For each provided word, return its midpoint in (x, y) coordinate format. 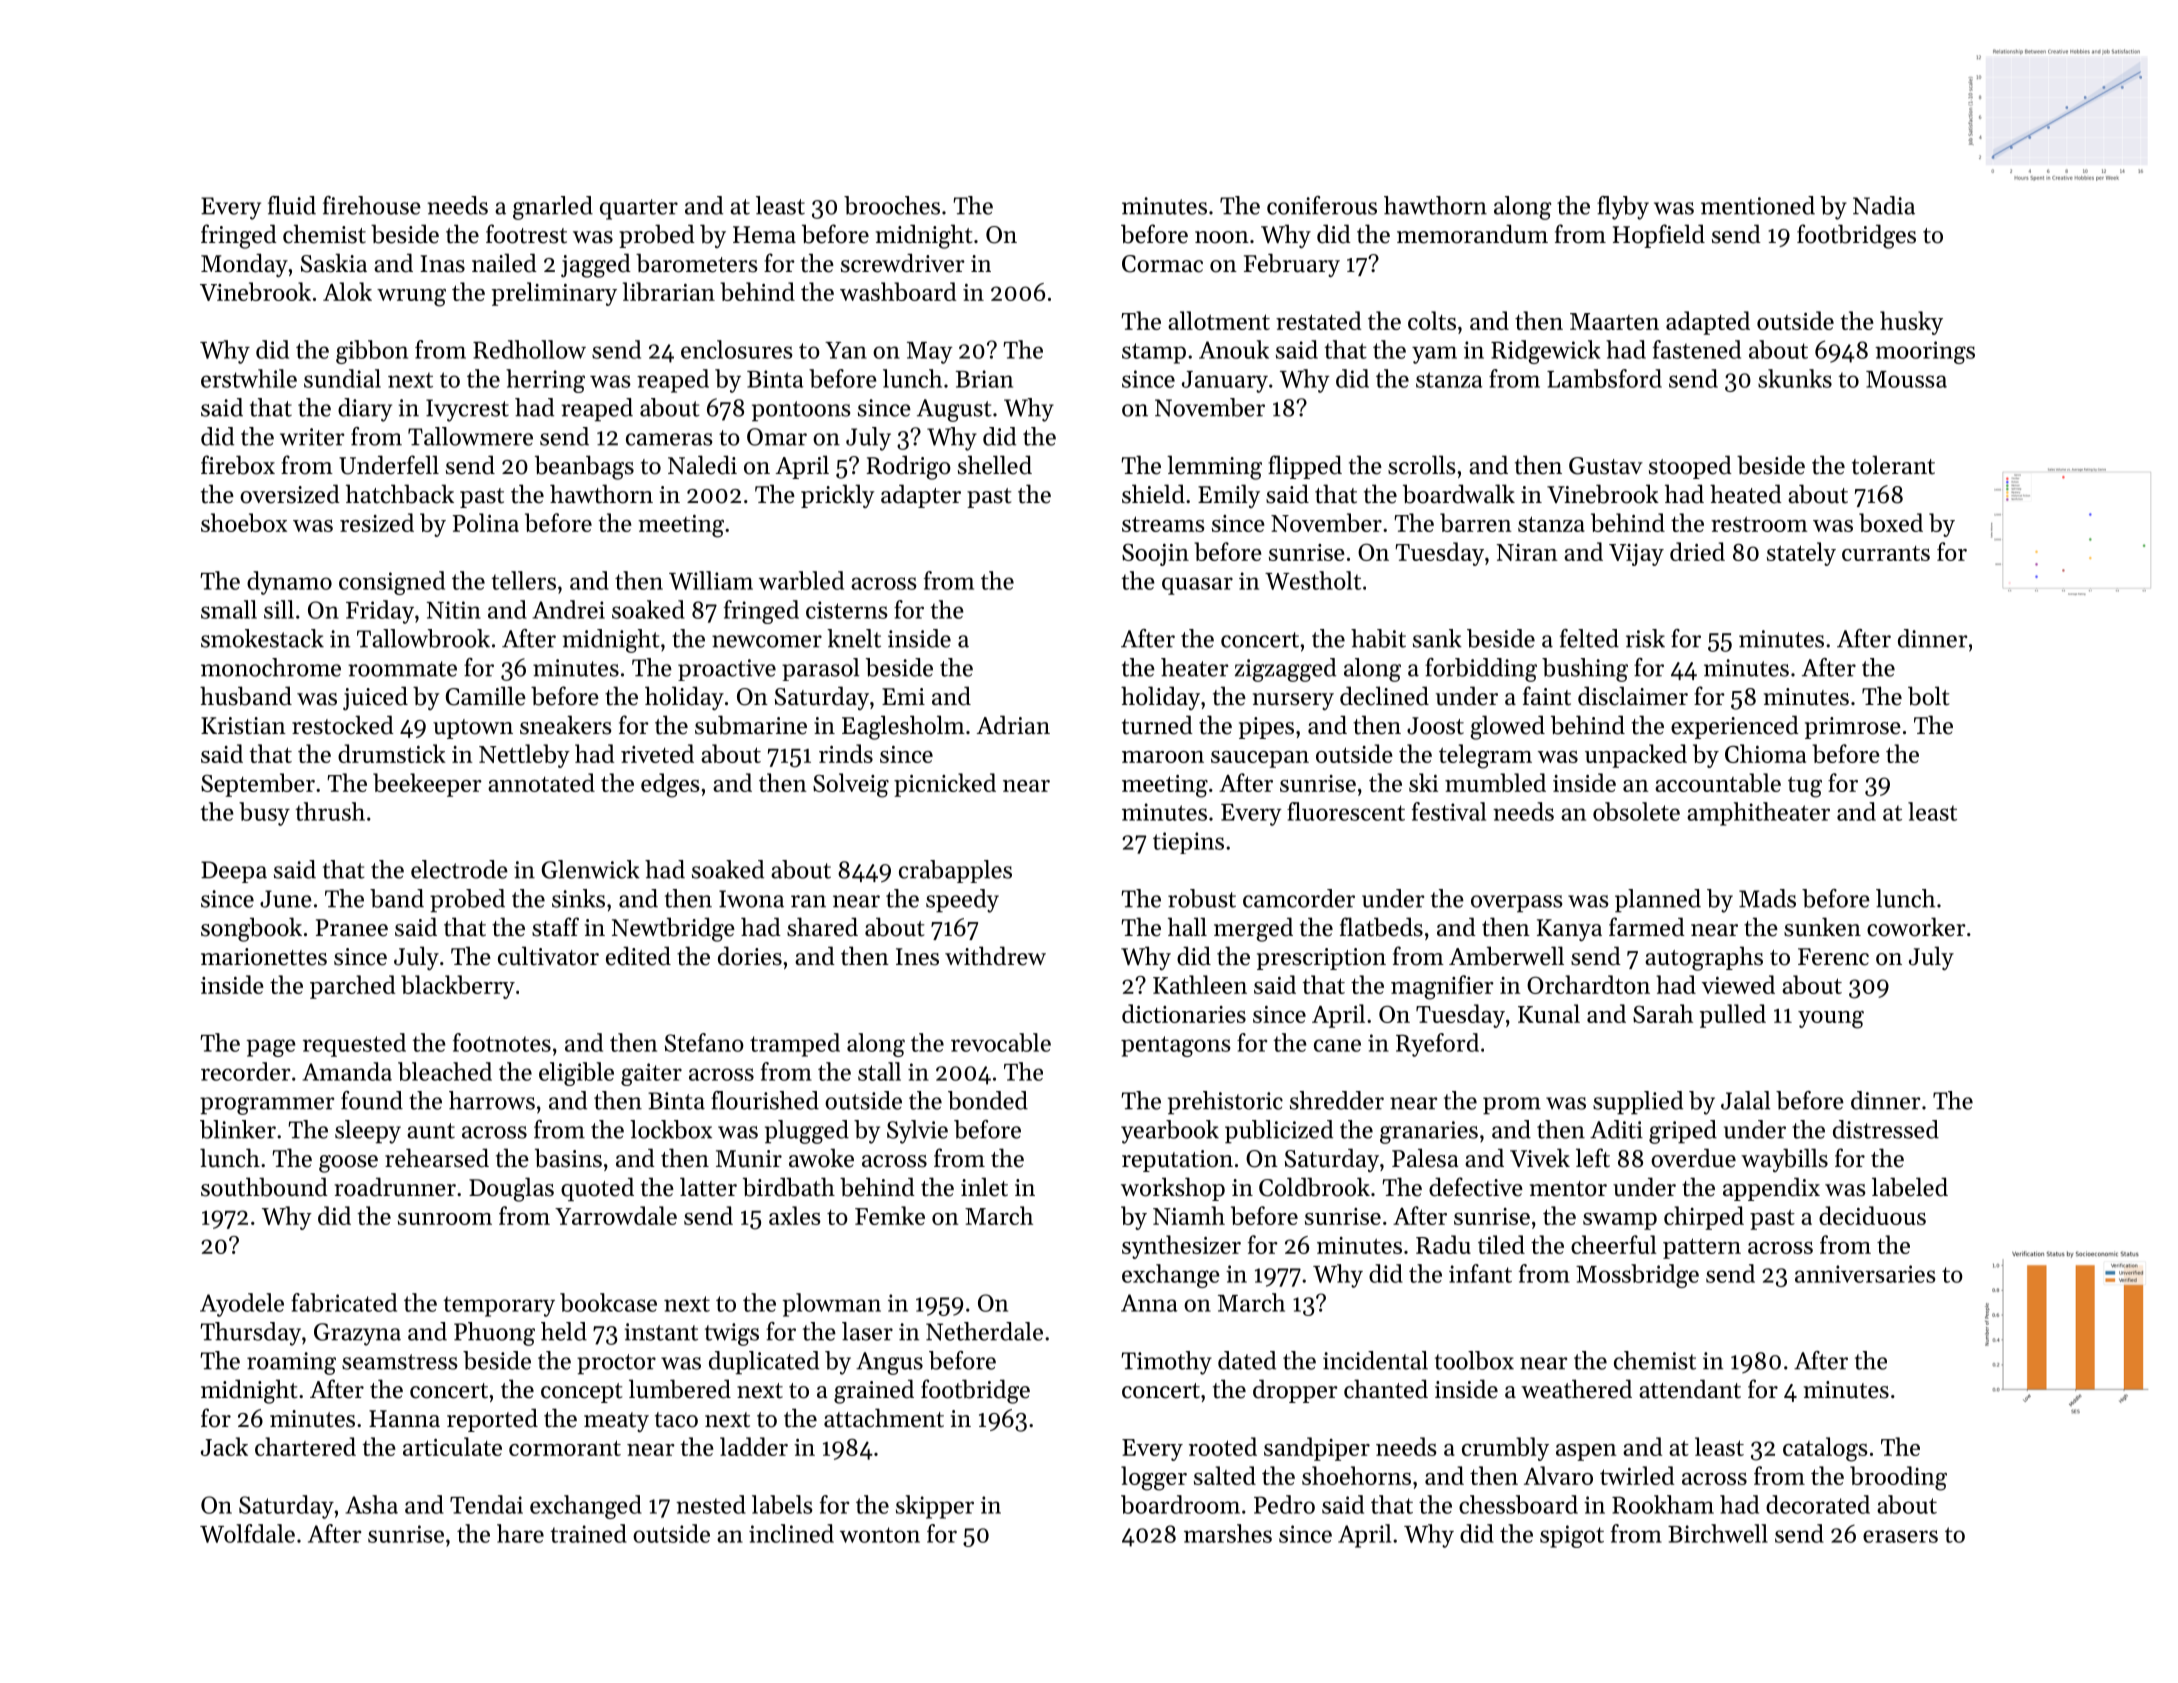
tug (1805, 787)
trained (588, 1533)
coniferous (1322, 205)
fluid (292, 205)
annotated (541, 782)
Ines (917, 957)
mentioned (1758, 205)
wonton (880, 1535)
